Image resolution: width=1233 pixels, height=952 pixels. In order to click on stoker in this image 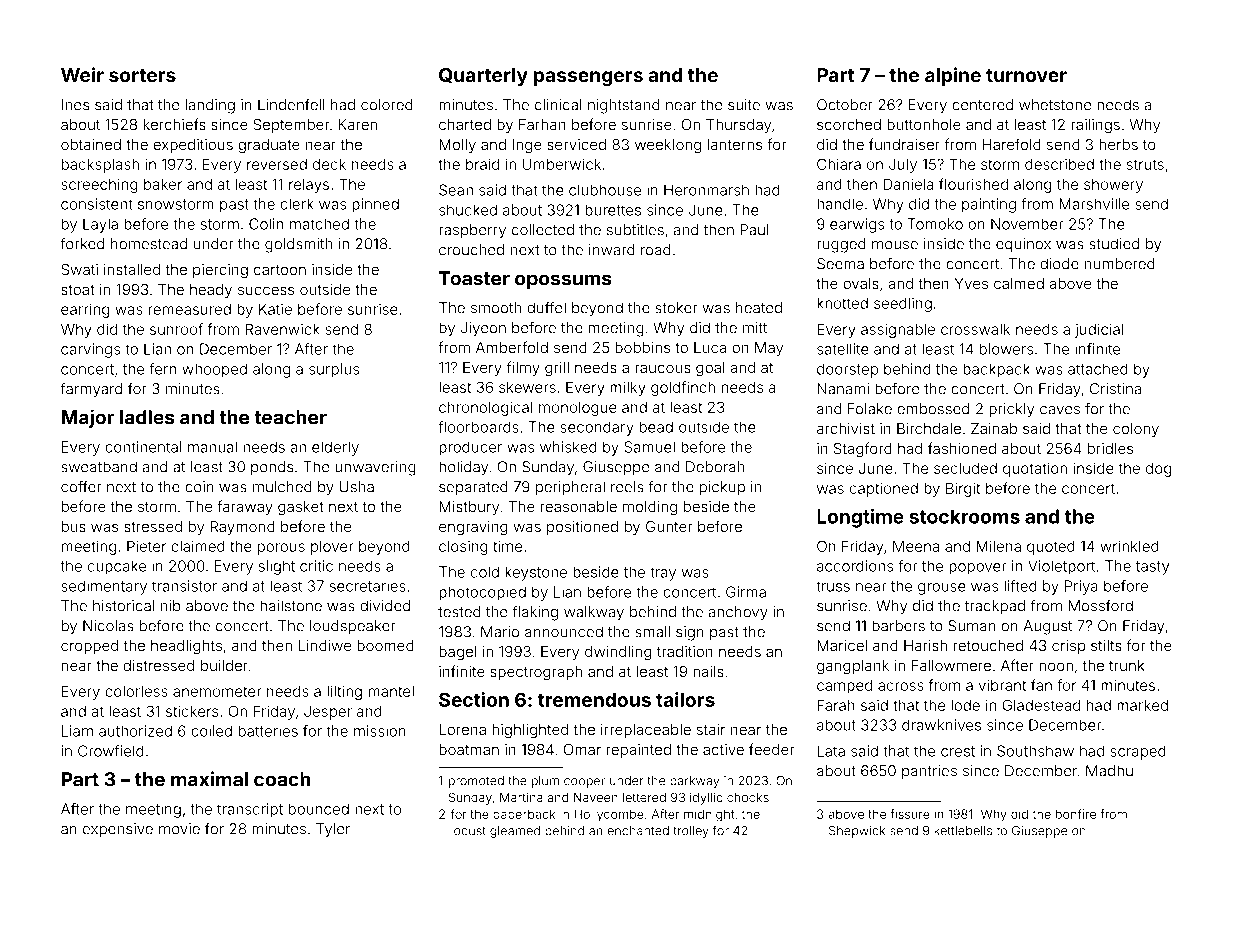, I will do `click(676, 308)`.
